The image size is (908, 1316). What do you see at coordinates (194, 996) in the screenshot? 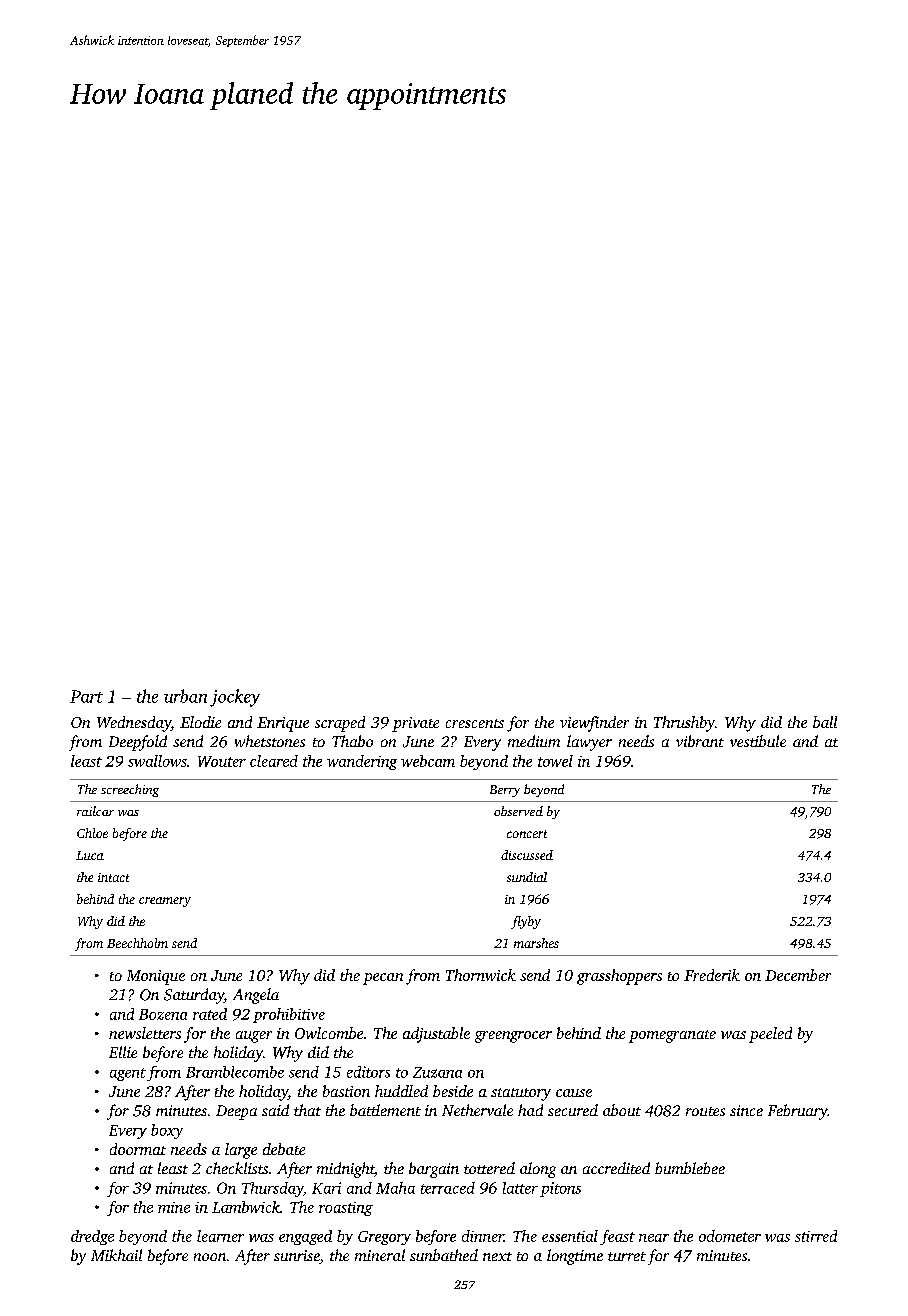
I see `Saturday` at bounding box center [194, 996].
